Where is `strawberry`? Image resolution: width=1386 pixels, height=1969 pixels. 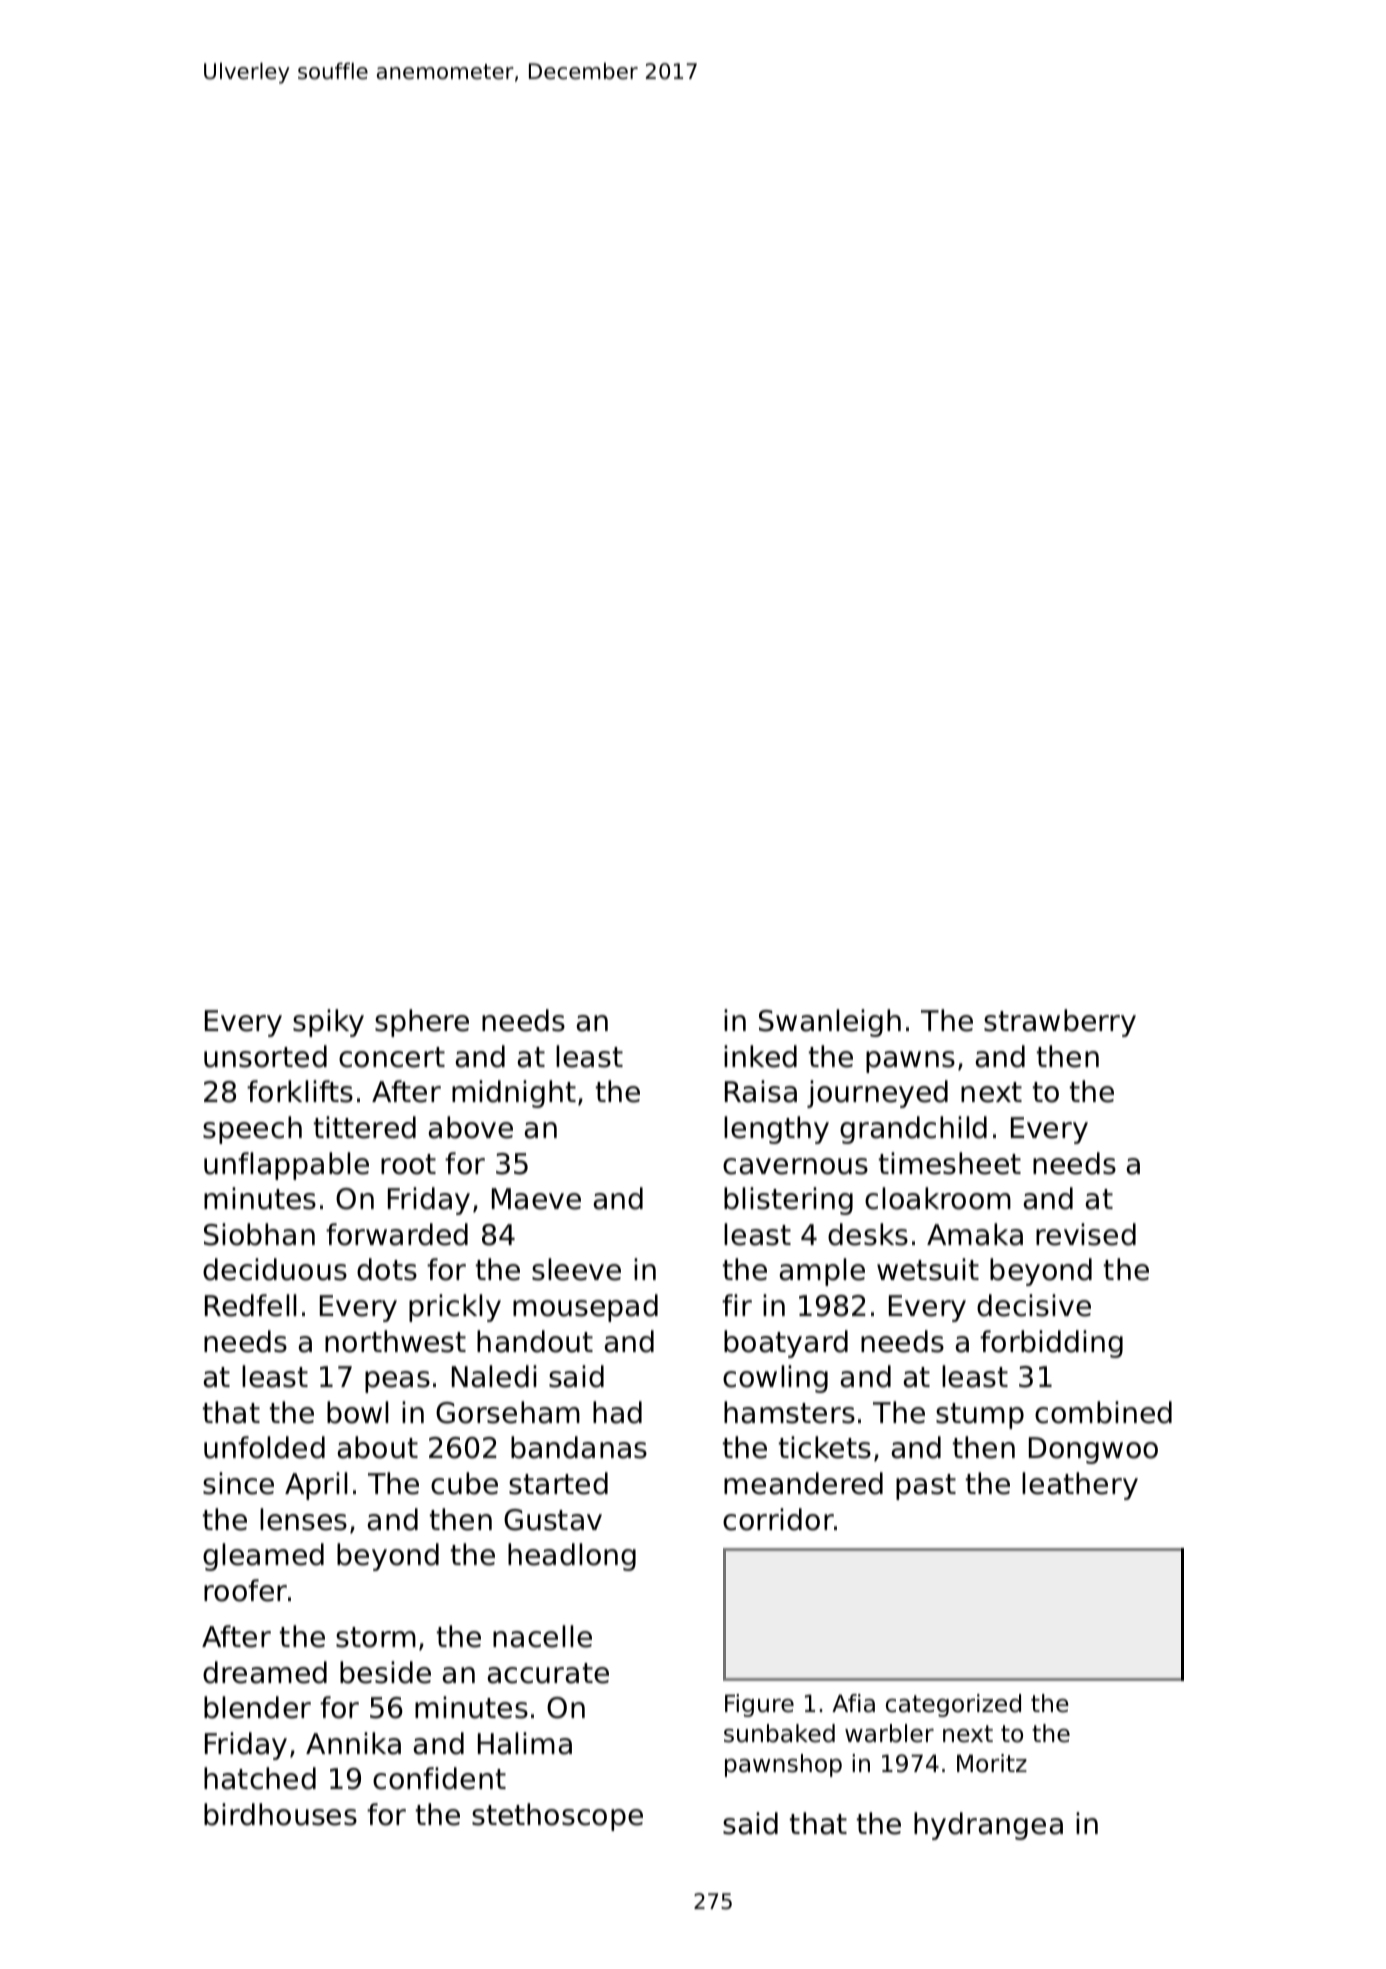
strawberry is located at coordinates (1060, 1023).
